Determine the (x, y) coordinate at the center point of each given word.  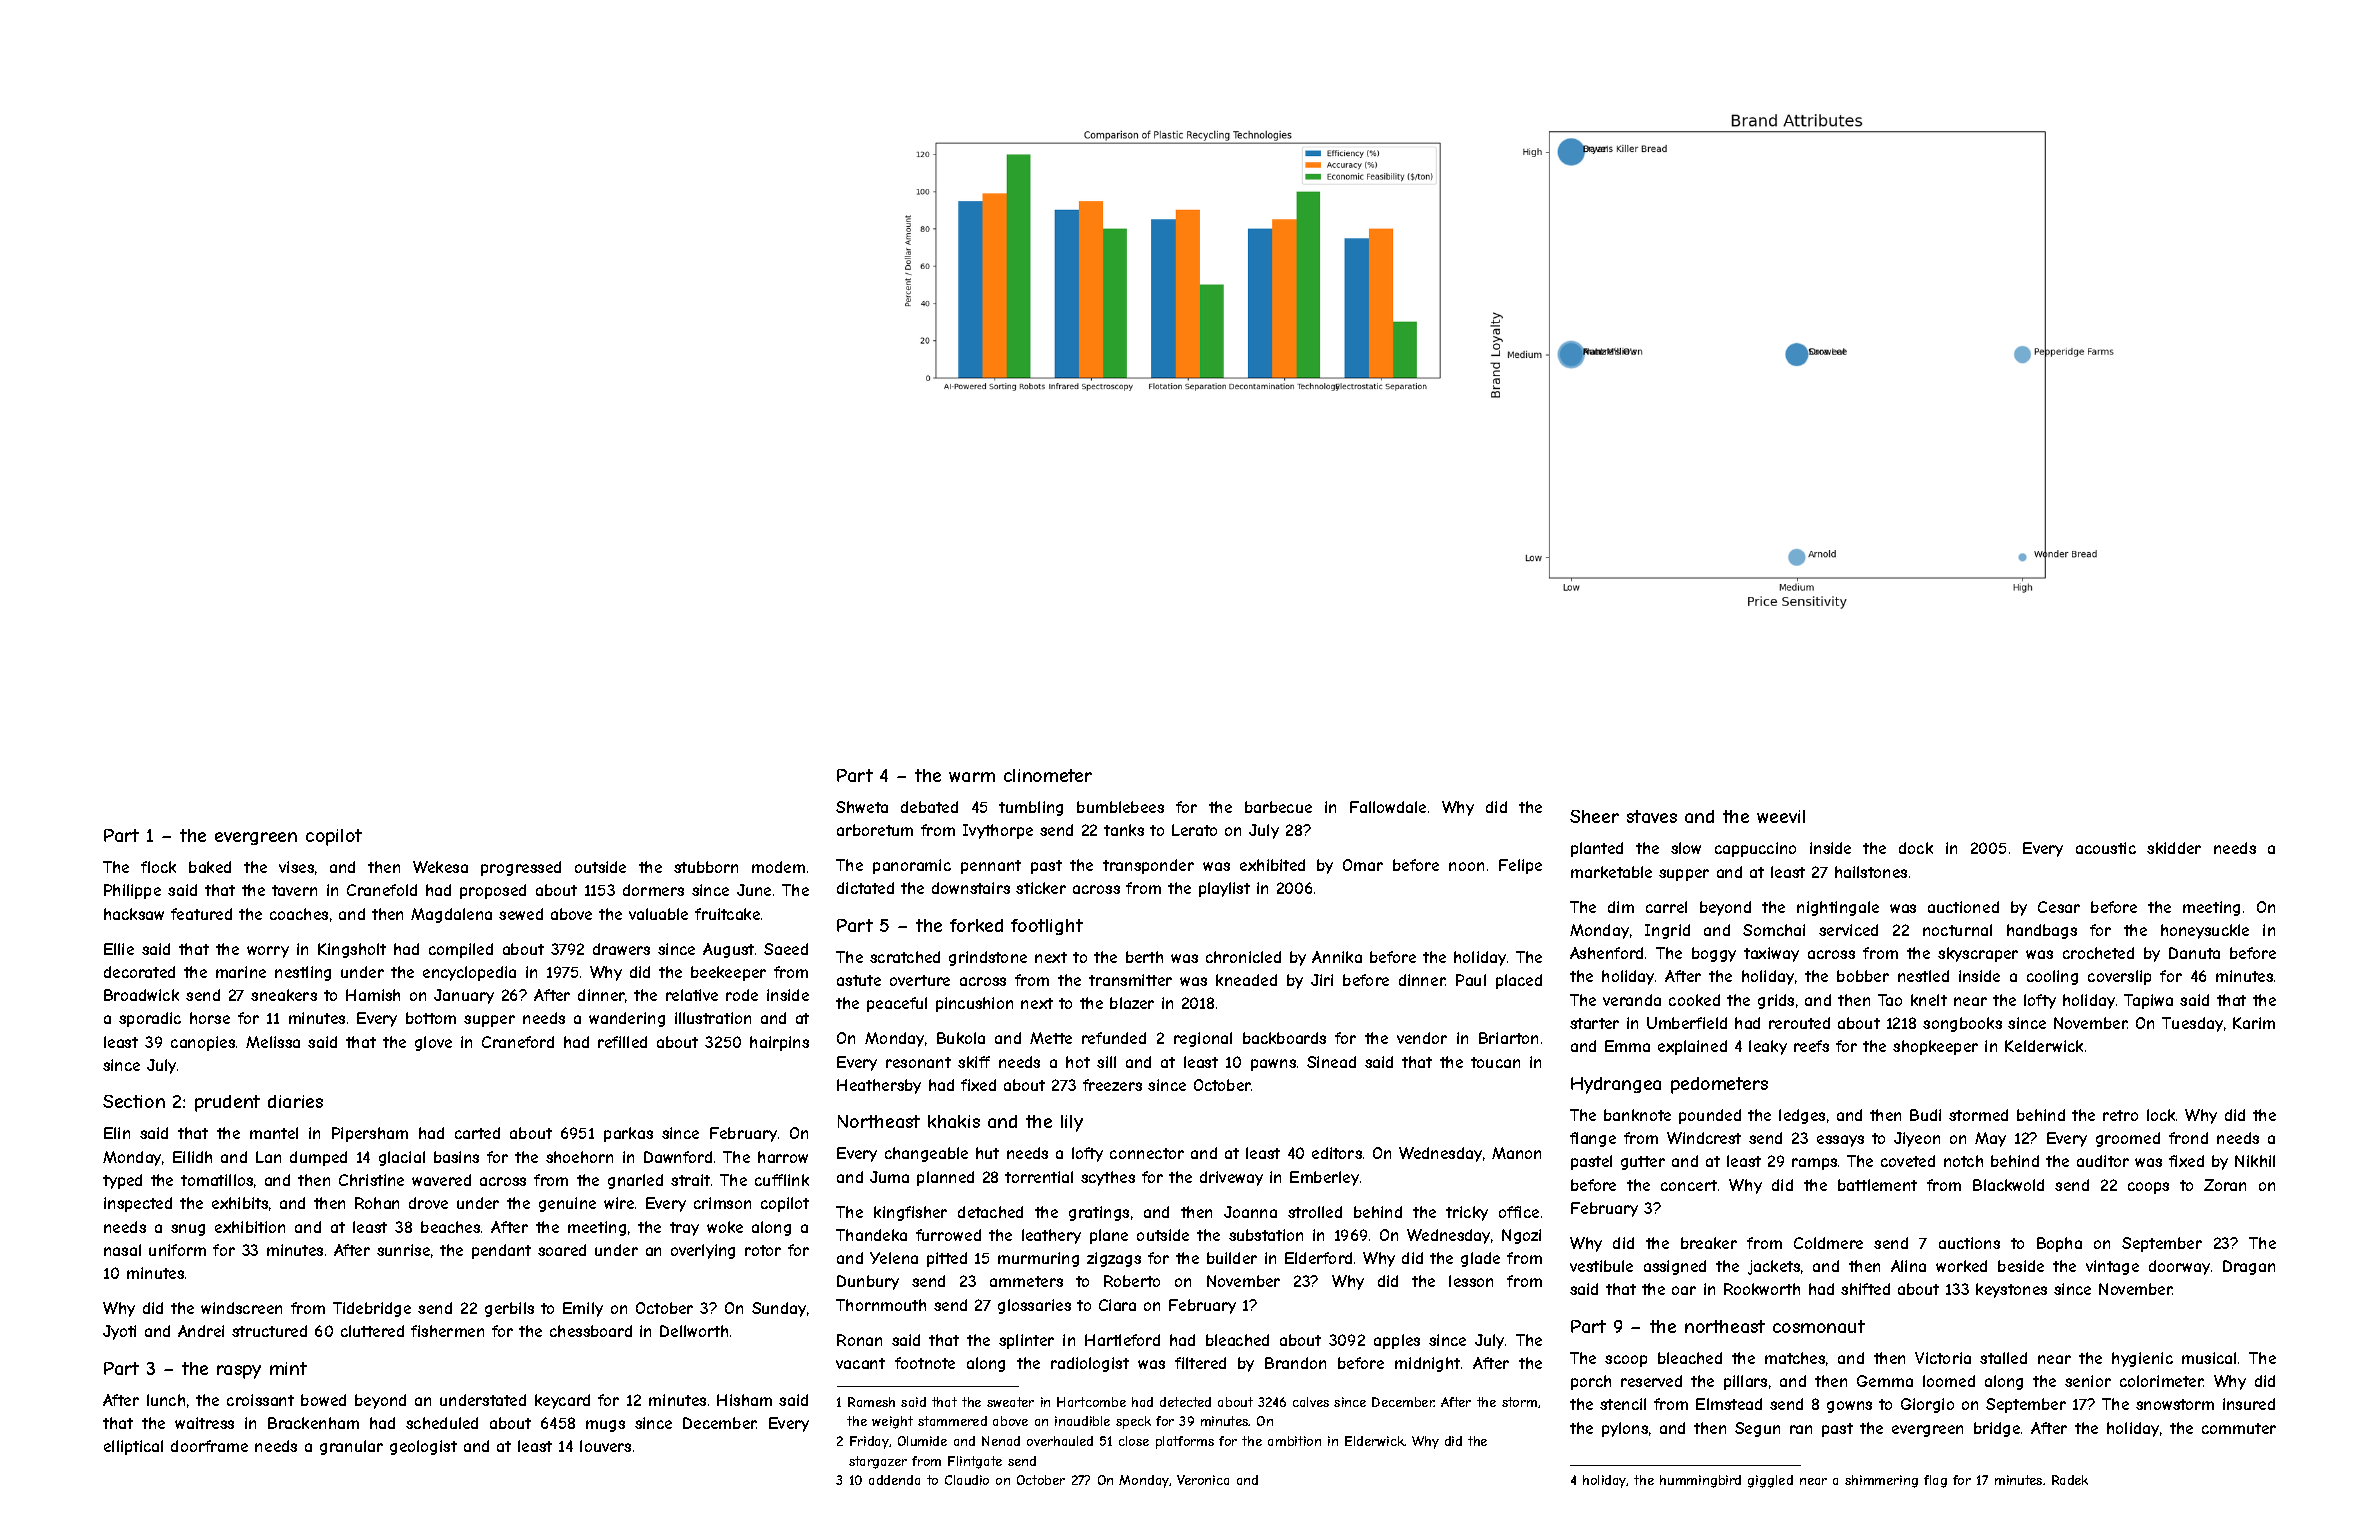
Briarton (1508, 1038)
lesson (1471, 1281)
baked (210, 867)
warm (972, 777)
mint (288, 1368)
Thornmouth (881, 1305)
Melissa (273, 1042)
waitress (204, 1423)
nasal (122, 1250)
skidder (2174, 848)
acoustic (2106, 848)
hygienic (2142, 1359)
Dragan (2249, 1267)
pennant (991, 867)
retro (2120, 1115)
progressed (521, 868)
